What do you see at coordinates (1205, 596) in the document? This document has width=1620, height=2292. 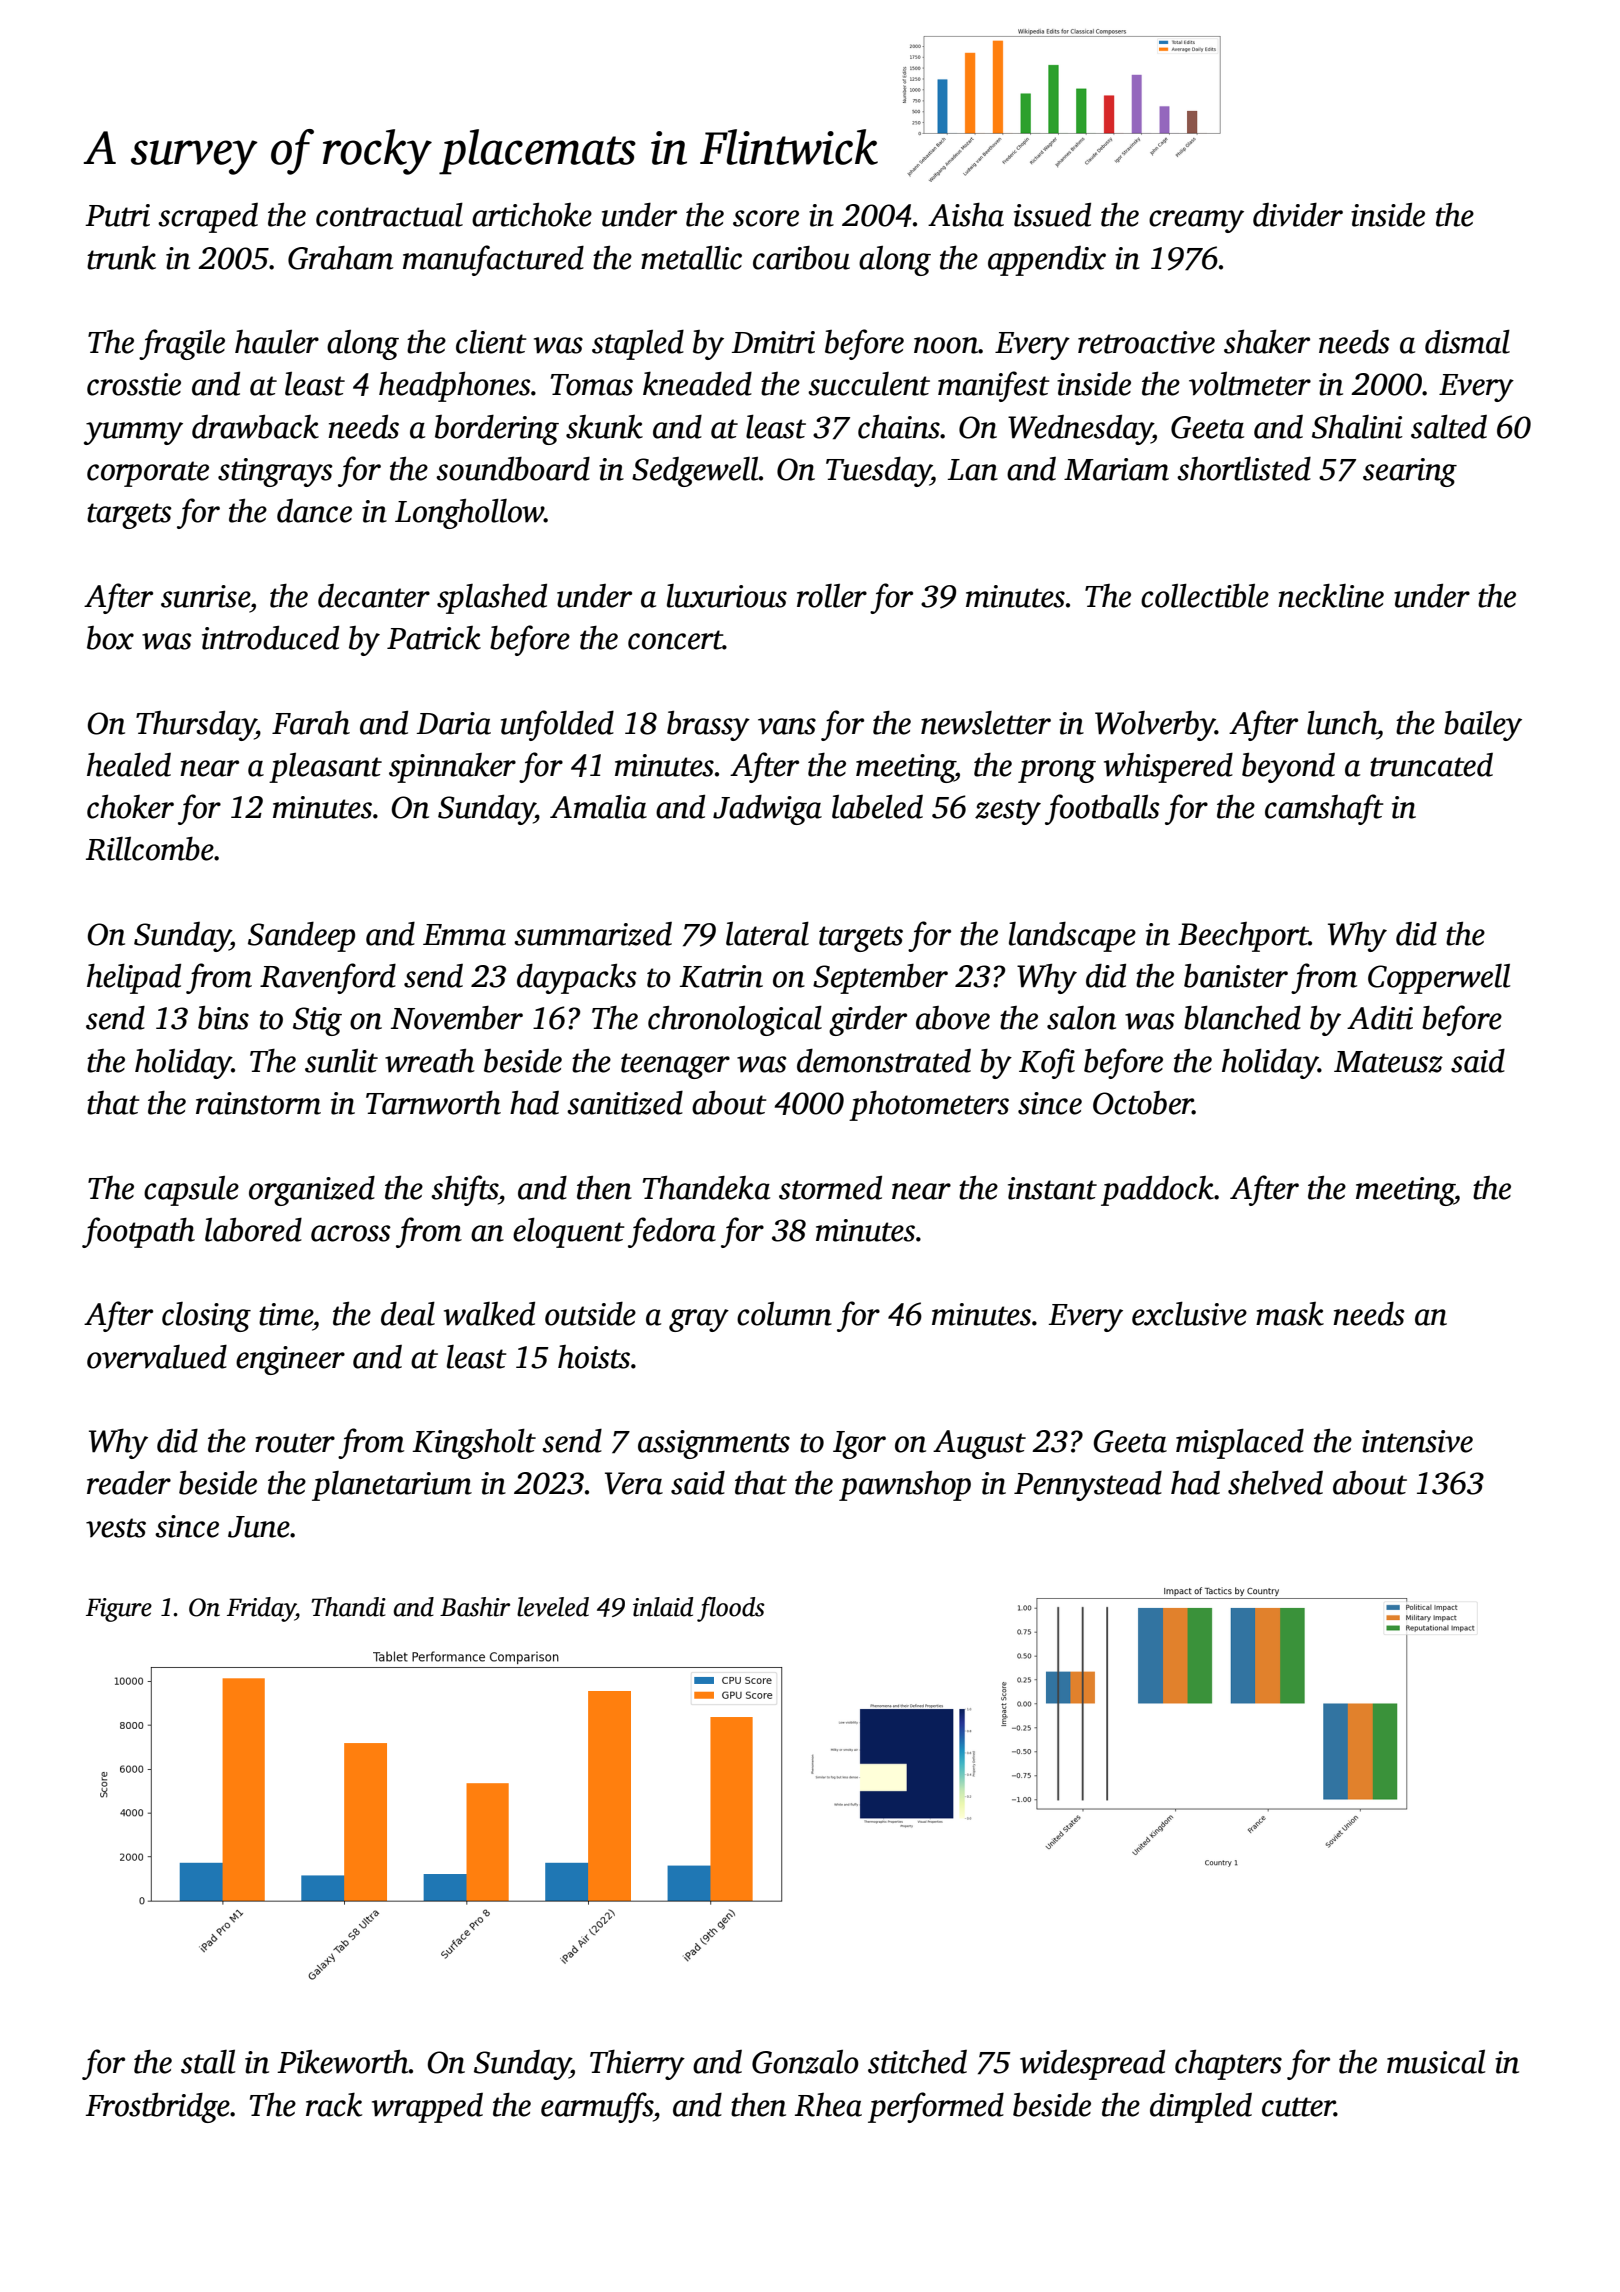 I see `collectible` at bounding box center [1205, 596].
